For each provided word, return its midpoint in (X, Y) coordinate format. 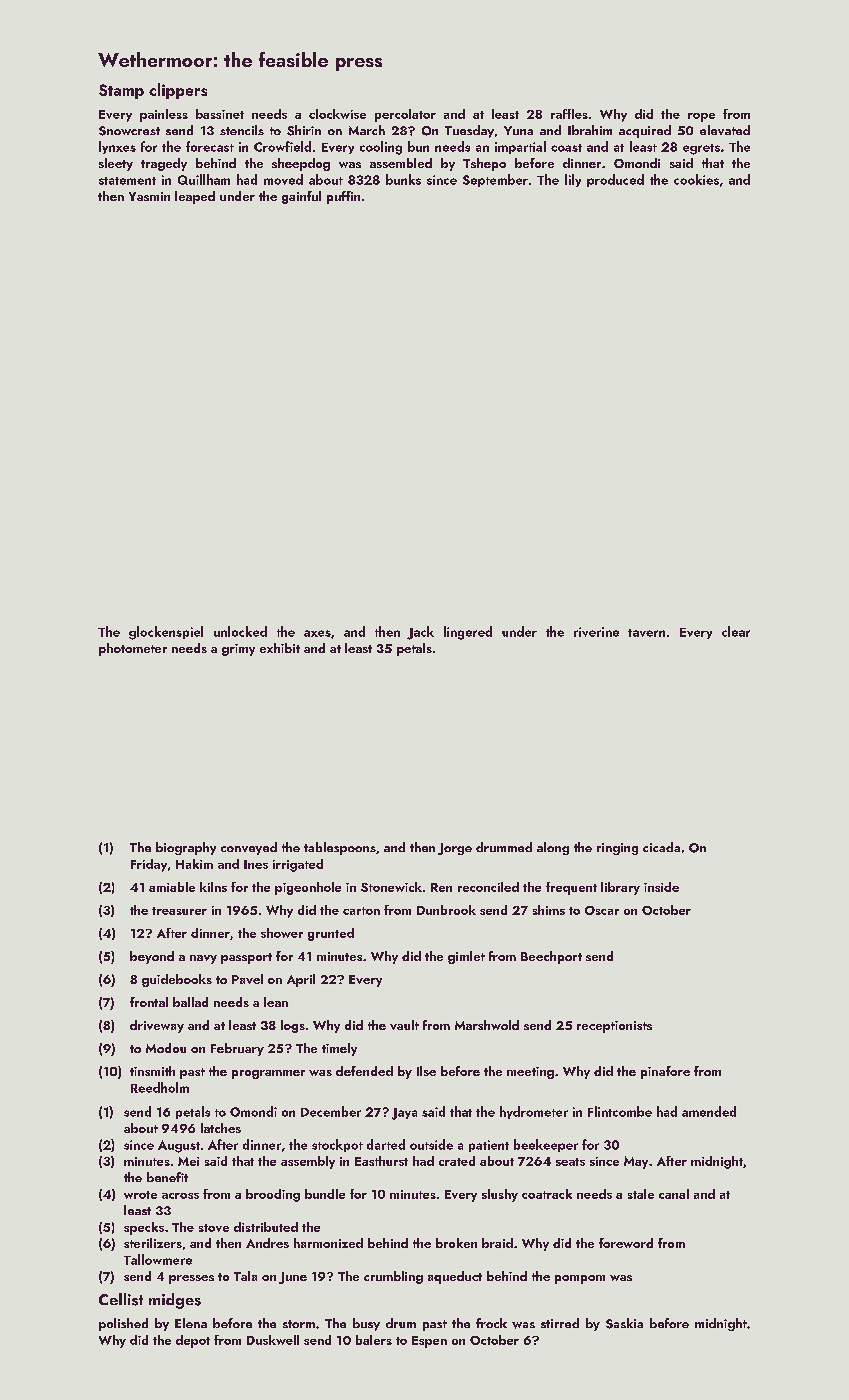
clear (736, 631)
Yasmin (149, 196)
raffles (569, 114)
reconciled (488, 887)
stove (214, 1228)
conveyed (249, 848)
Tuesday (469, 131)
